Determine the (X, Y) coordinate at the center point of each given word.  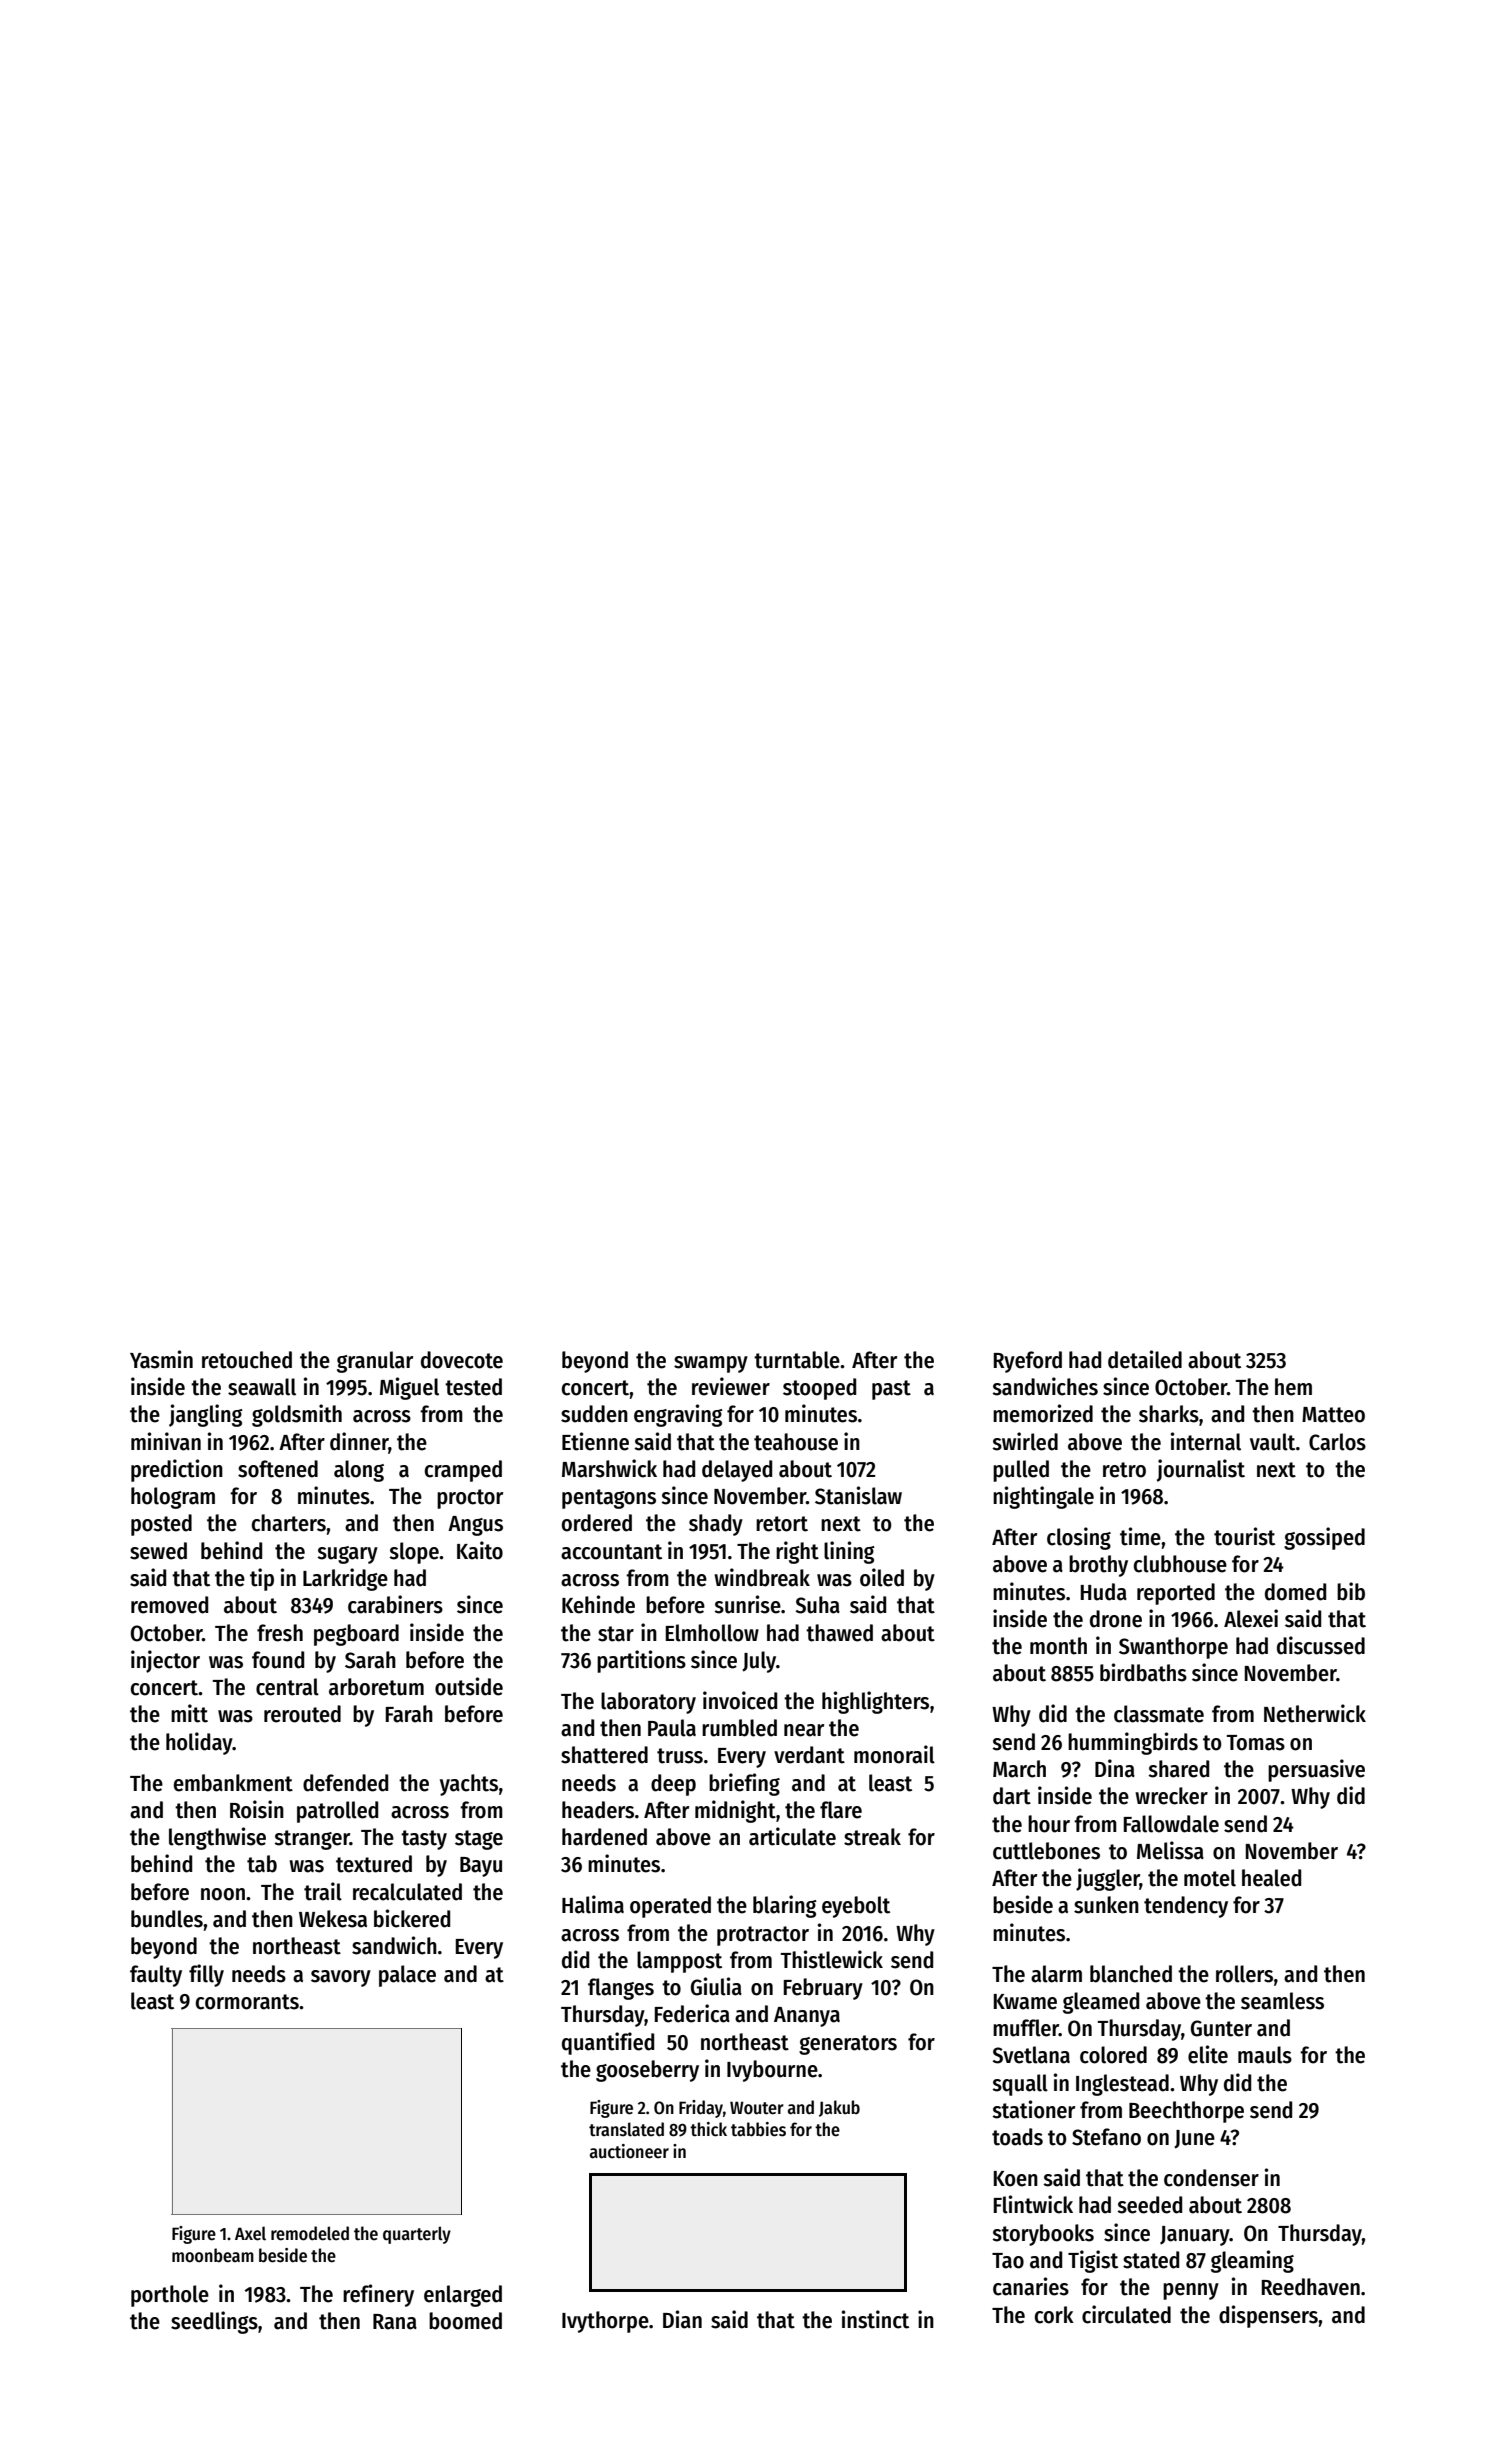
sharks (1169, 1414)
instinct (875, 2319)
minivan (166, 1441)
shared (1178, 1769)
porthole (170, 2296)
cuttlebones (1046, 1851)
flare (841, 1810)
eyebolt (856, 1907)
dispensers (1268, 2316)
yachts (469, 1785)
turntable (797, 1360)
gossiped (1324, 1538)
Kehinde (598, 1604)
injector (165, 1661)
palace (407, 1976)
